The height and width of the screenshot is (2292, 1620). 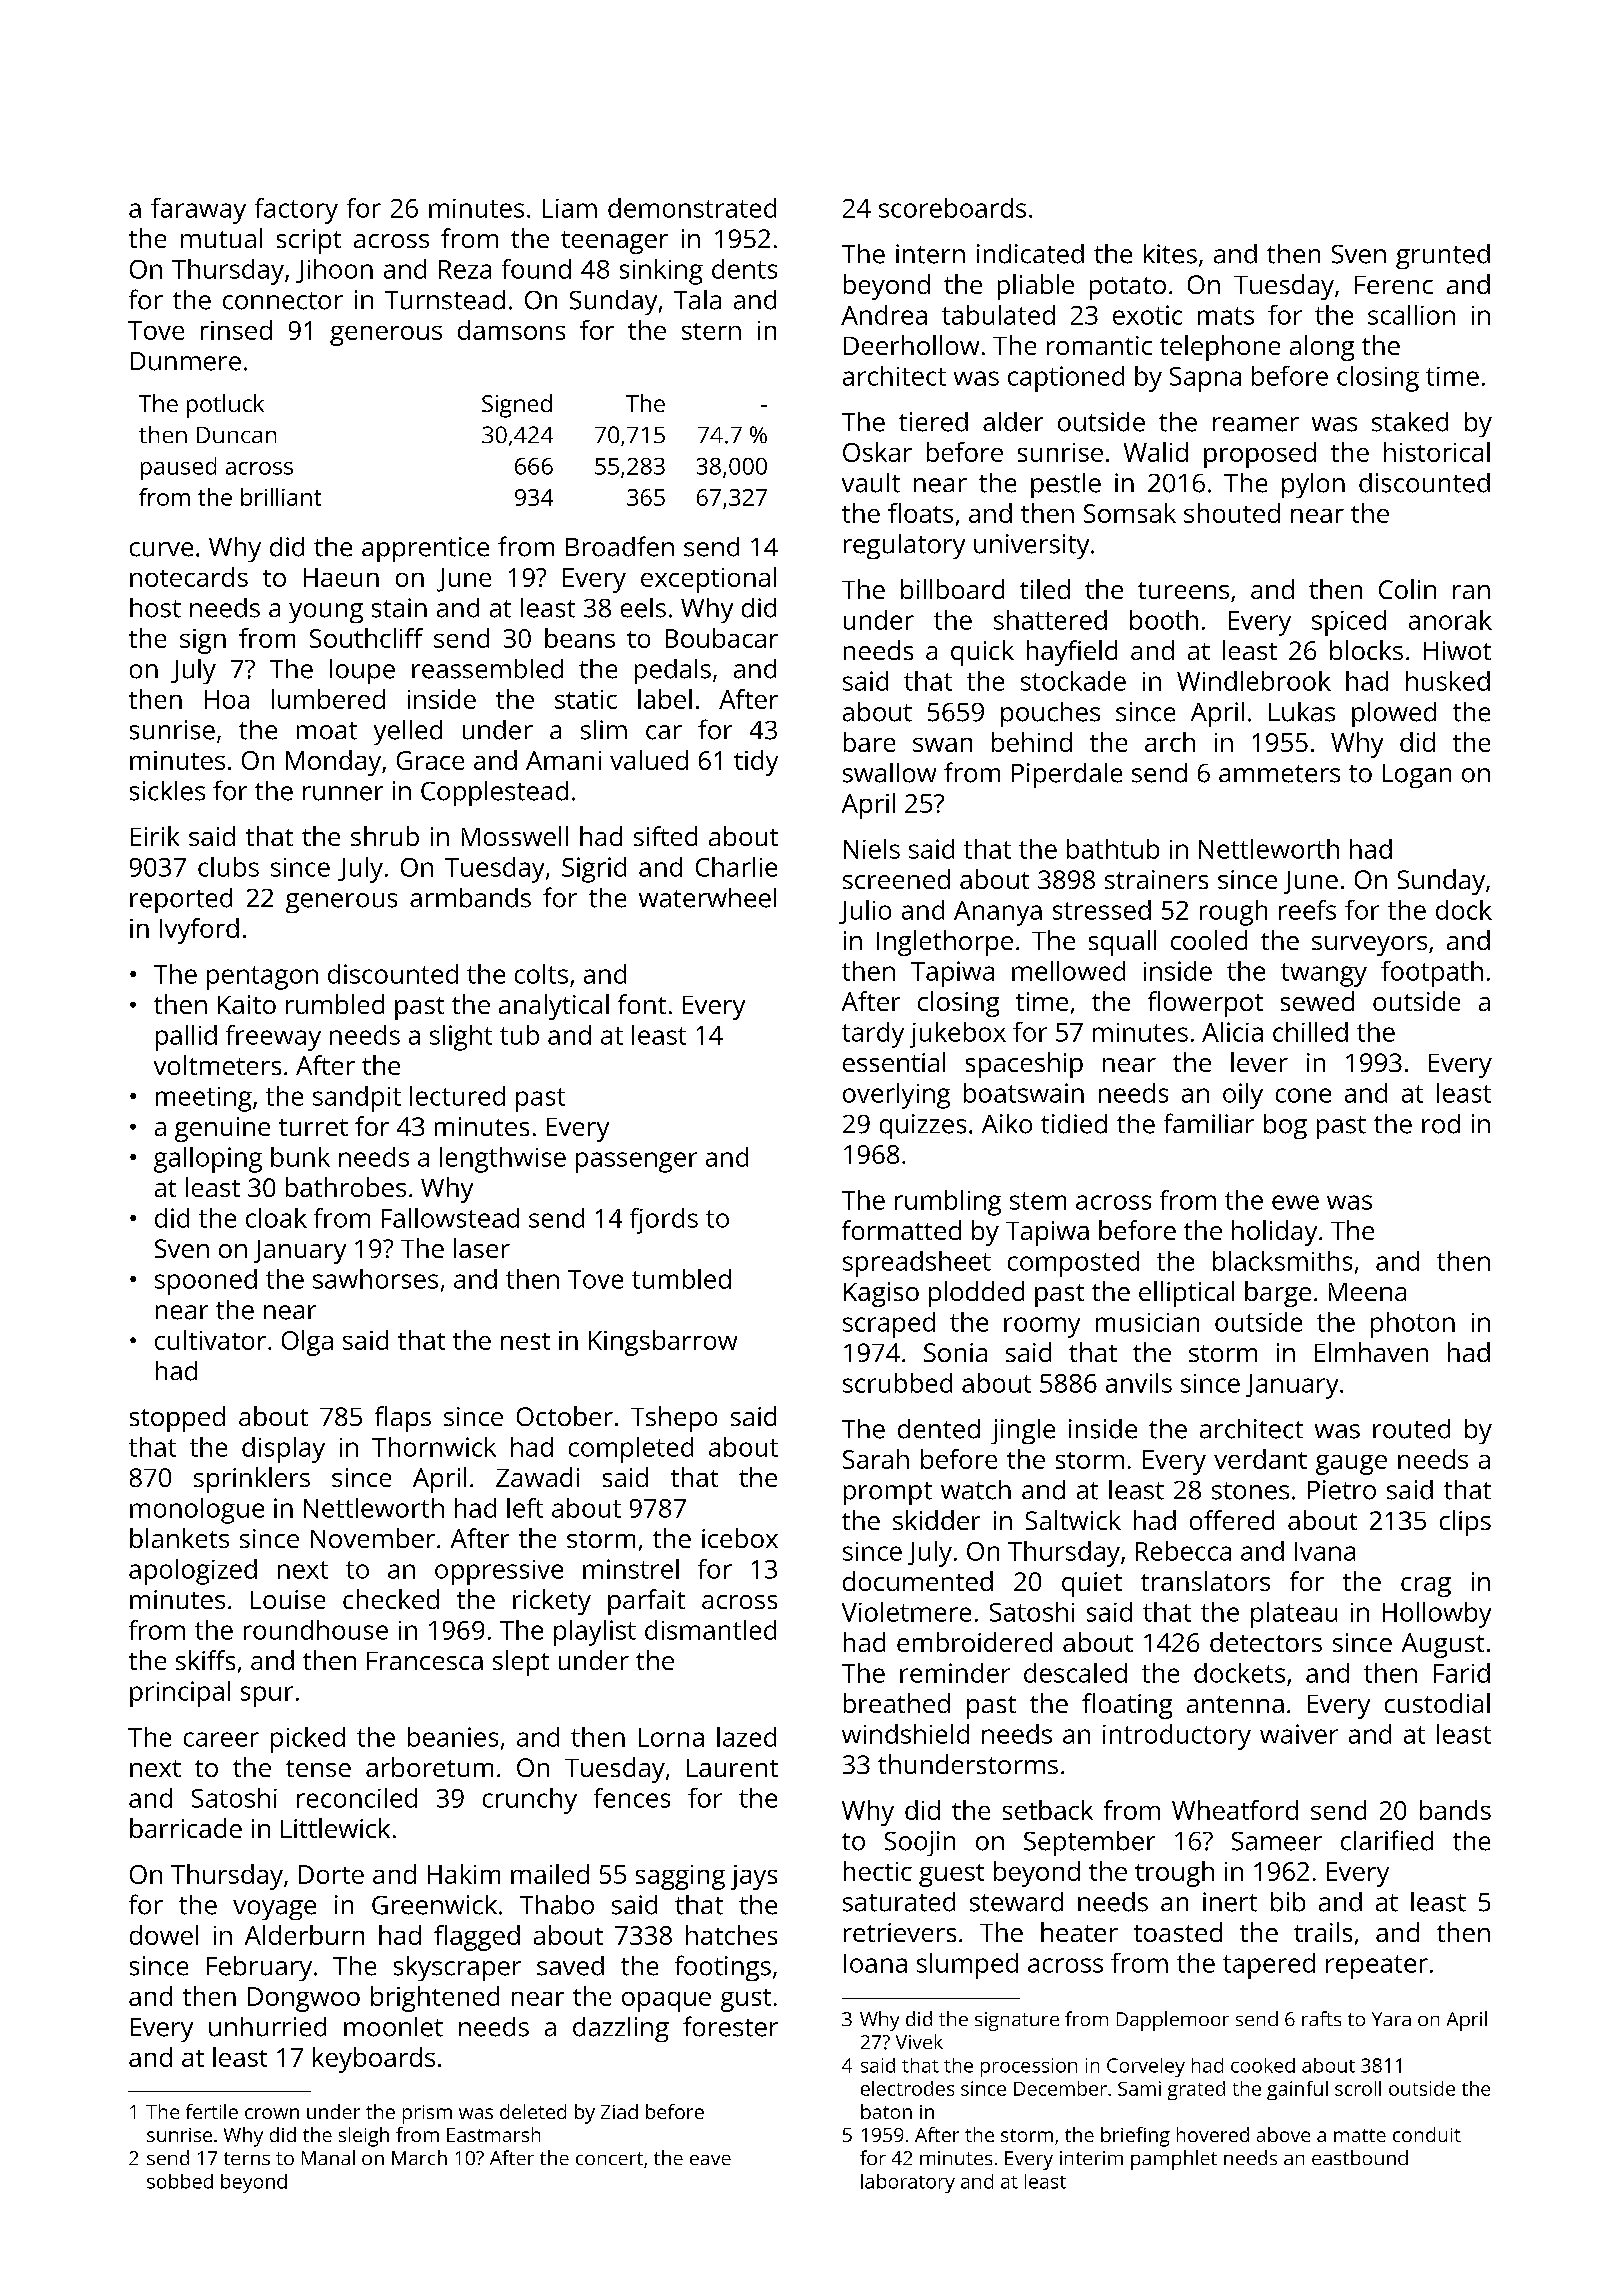 What do you see at coordinates (692, 208) in the screenshot?
I see `demonstrated` at bounding box center [692, 208].
